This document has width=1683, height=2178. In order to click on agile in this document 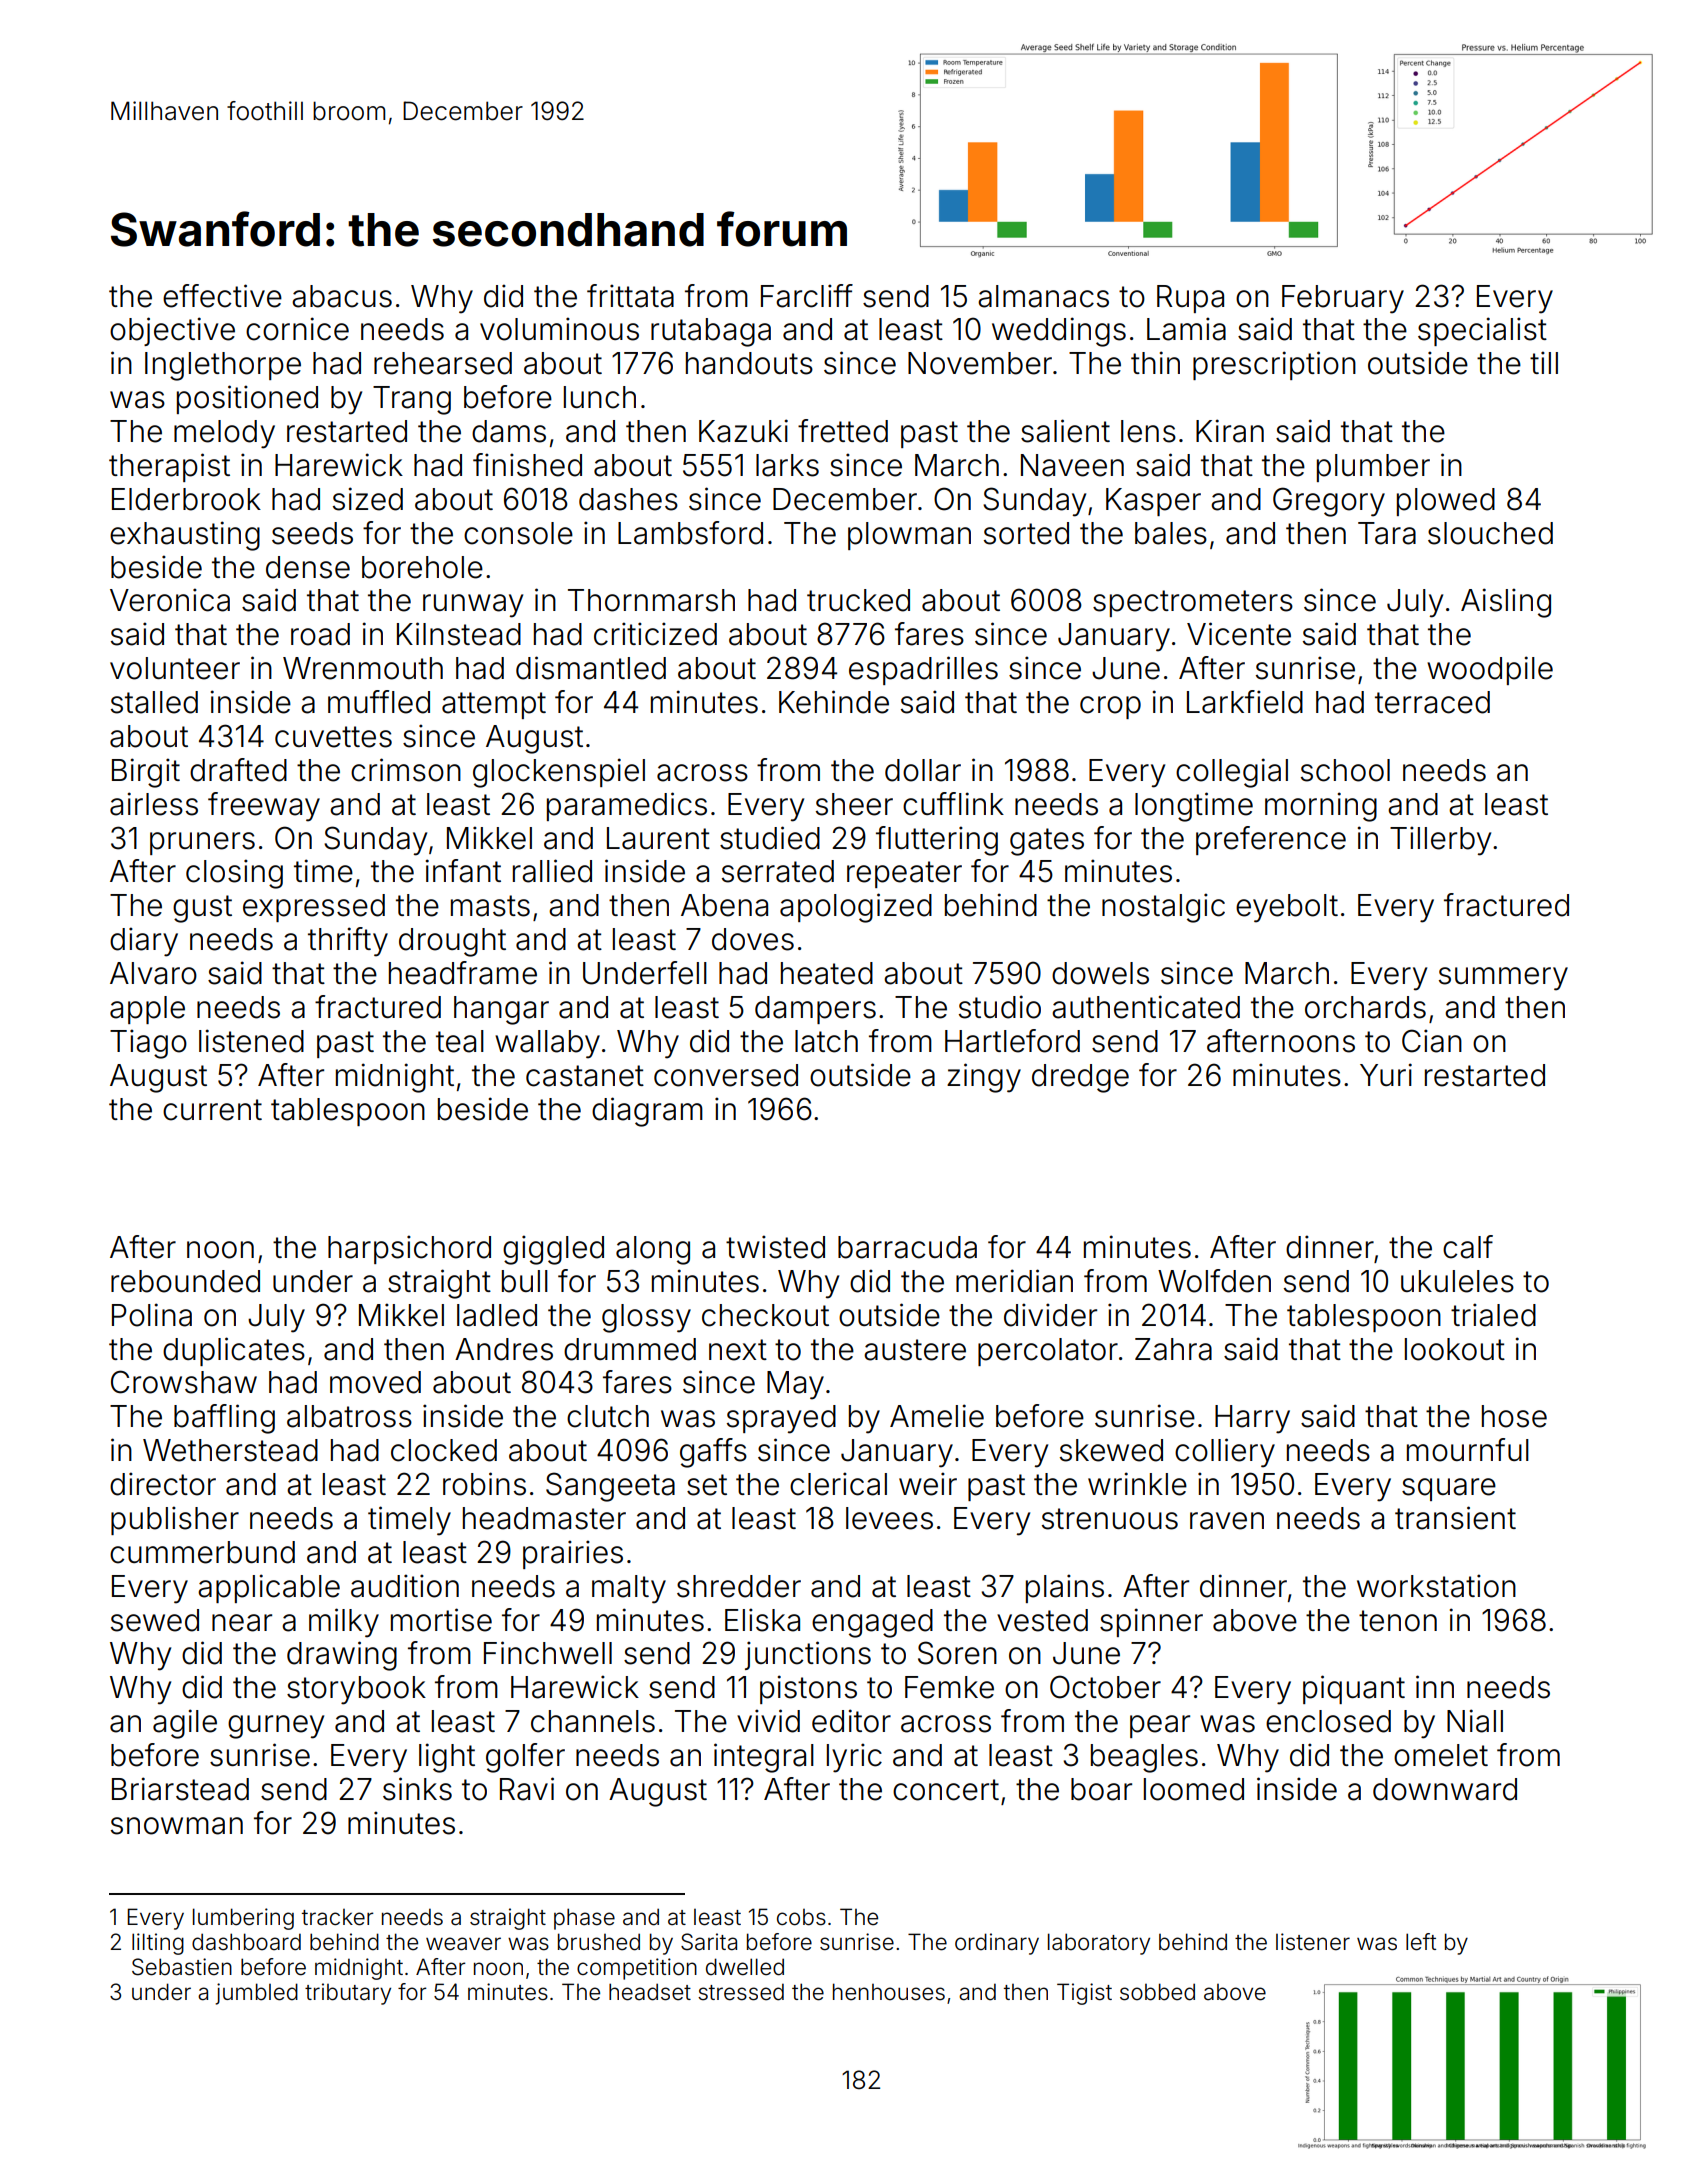, I will do `click(185, 1724)`.
